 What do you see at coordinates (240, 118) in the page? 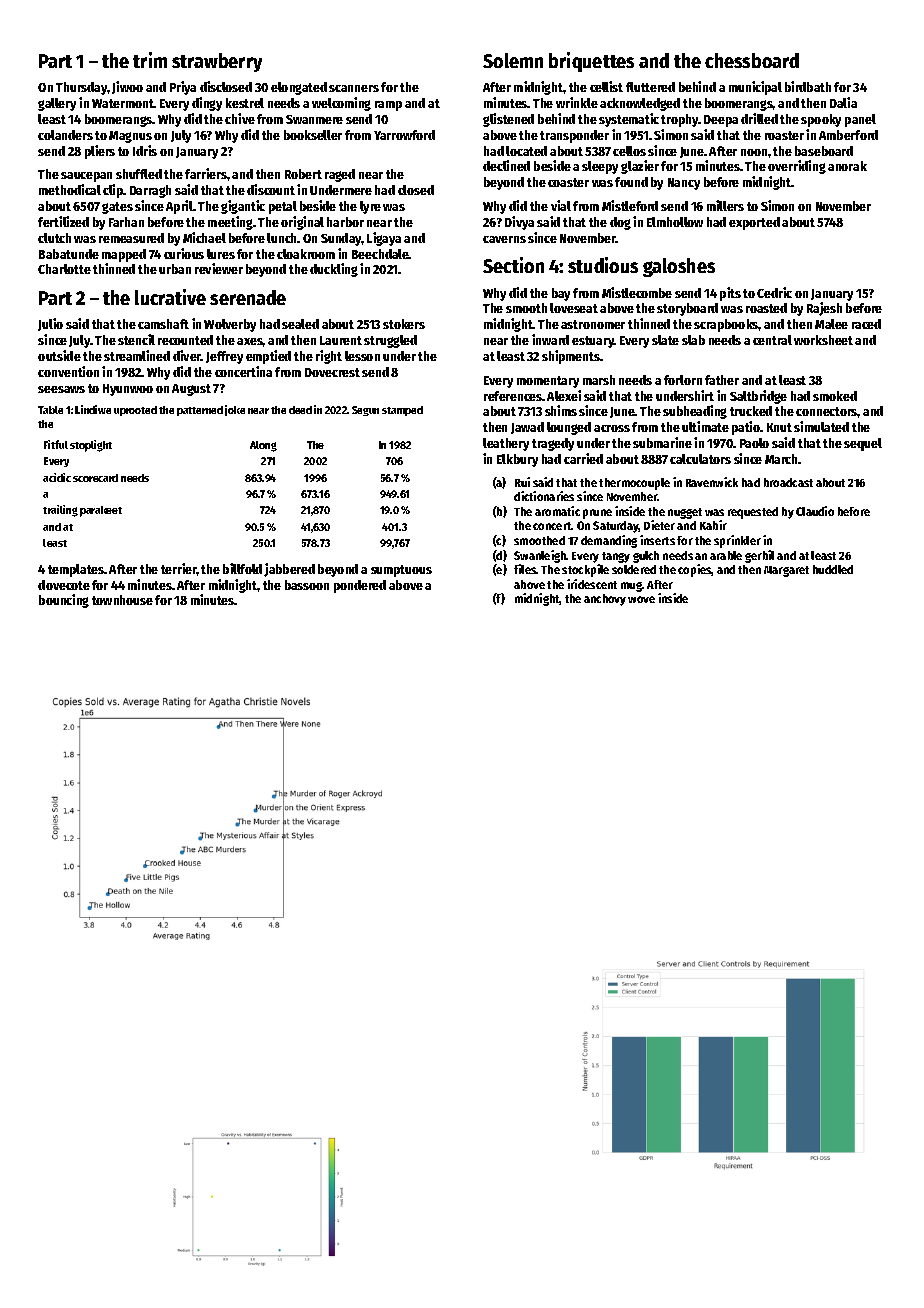
I see `chive` at bounding box center [240, 118].
